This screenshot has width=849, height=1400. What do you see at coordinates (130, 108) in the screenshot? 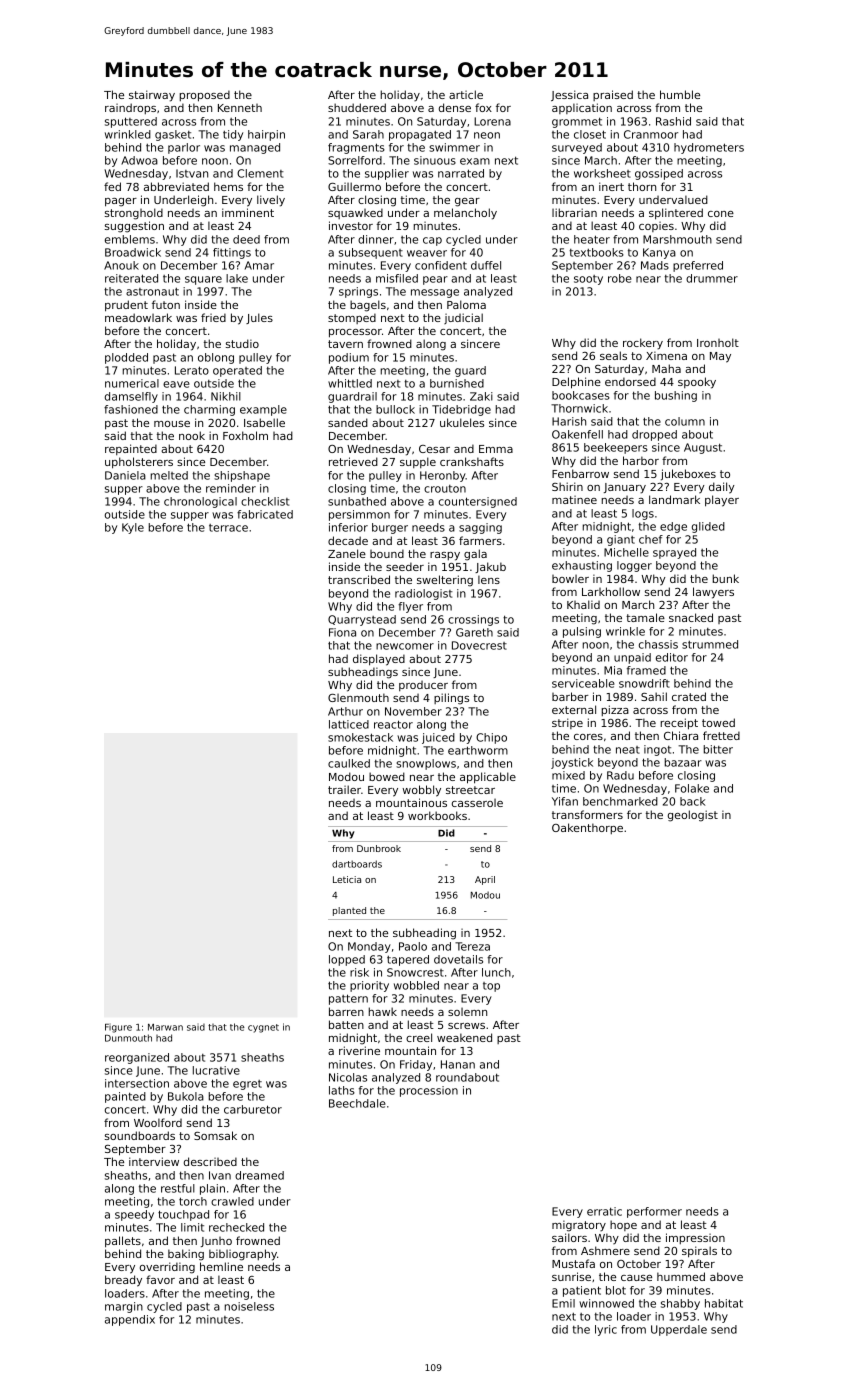
I see `raindrops` at bounding box center [130, 108].
